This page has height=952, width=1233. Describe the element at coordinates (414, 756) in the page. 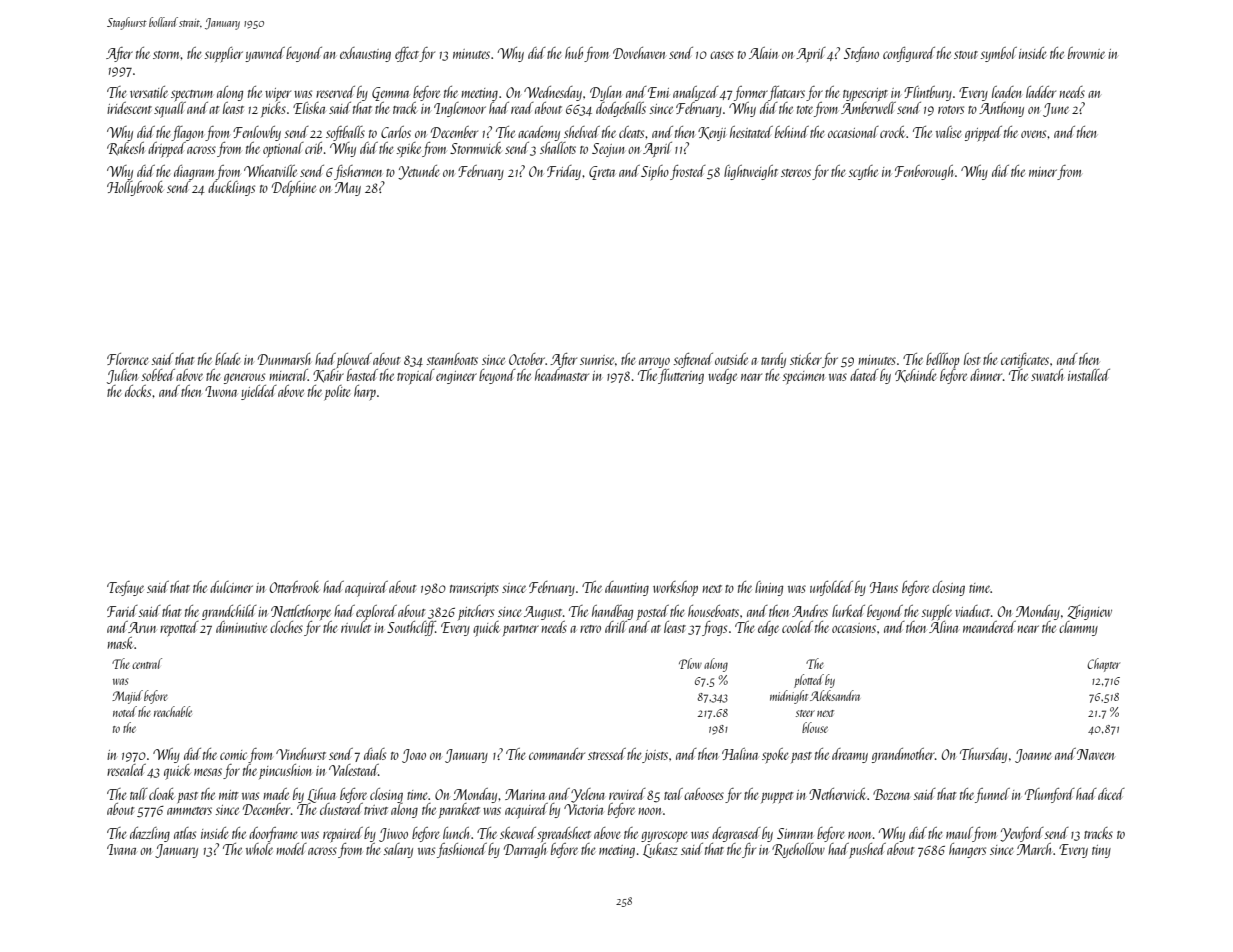

I see `Joao` at that location.
